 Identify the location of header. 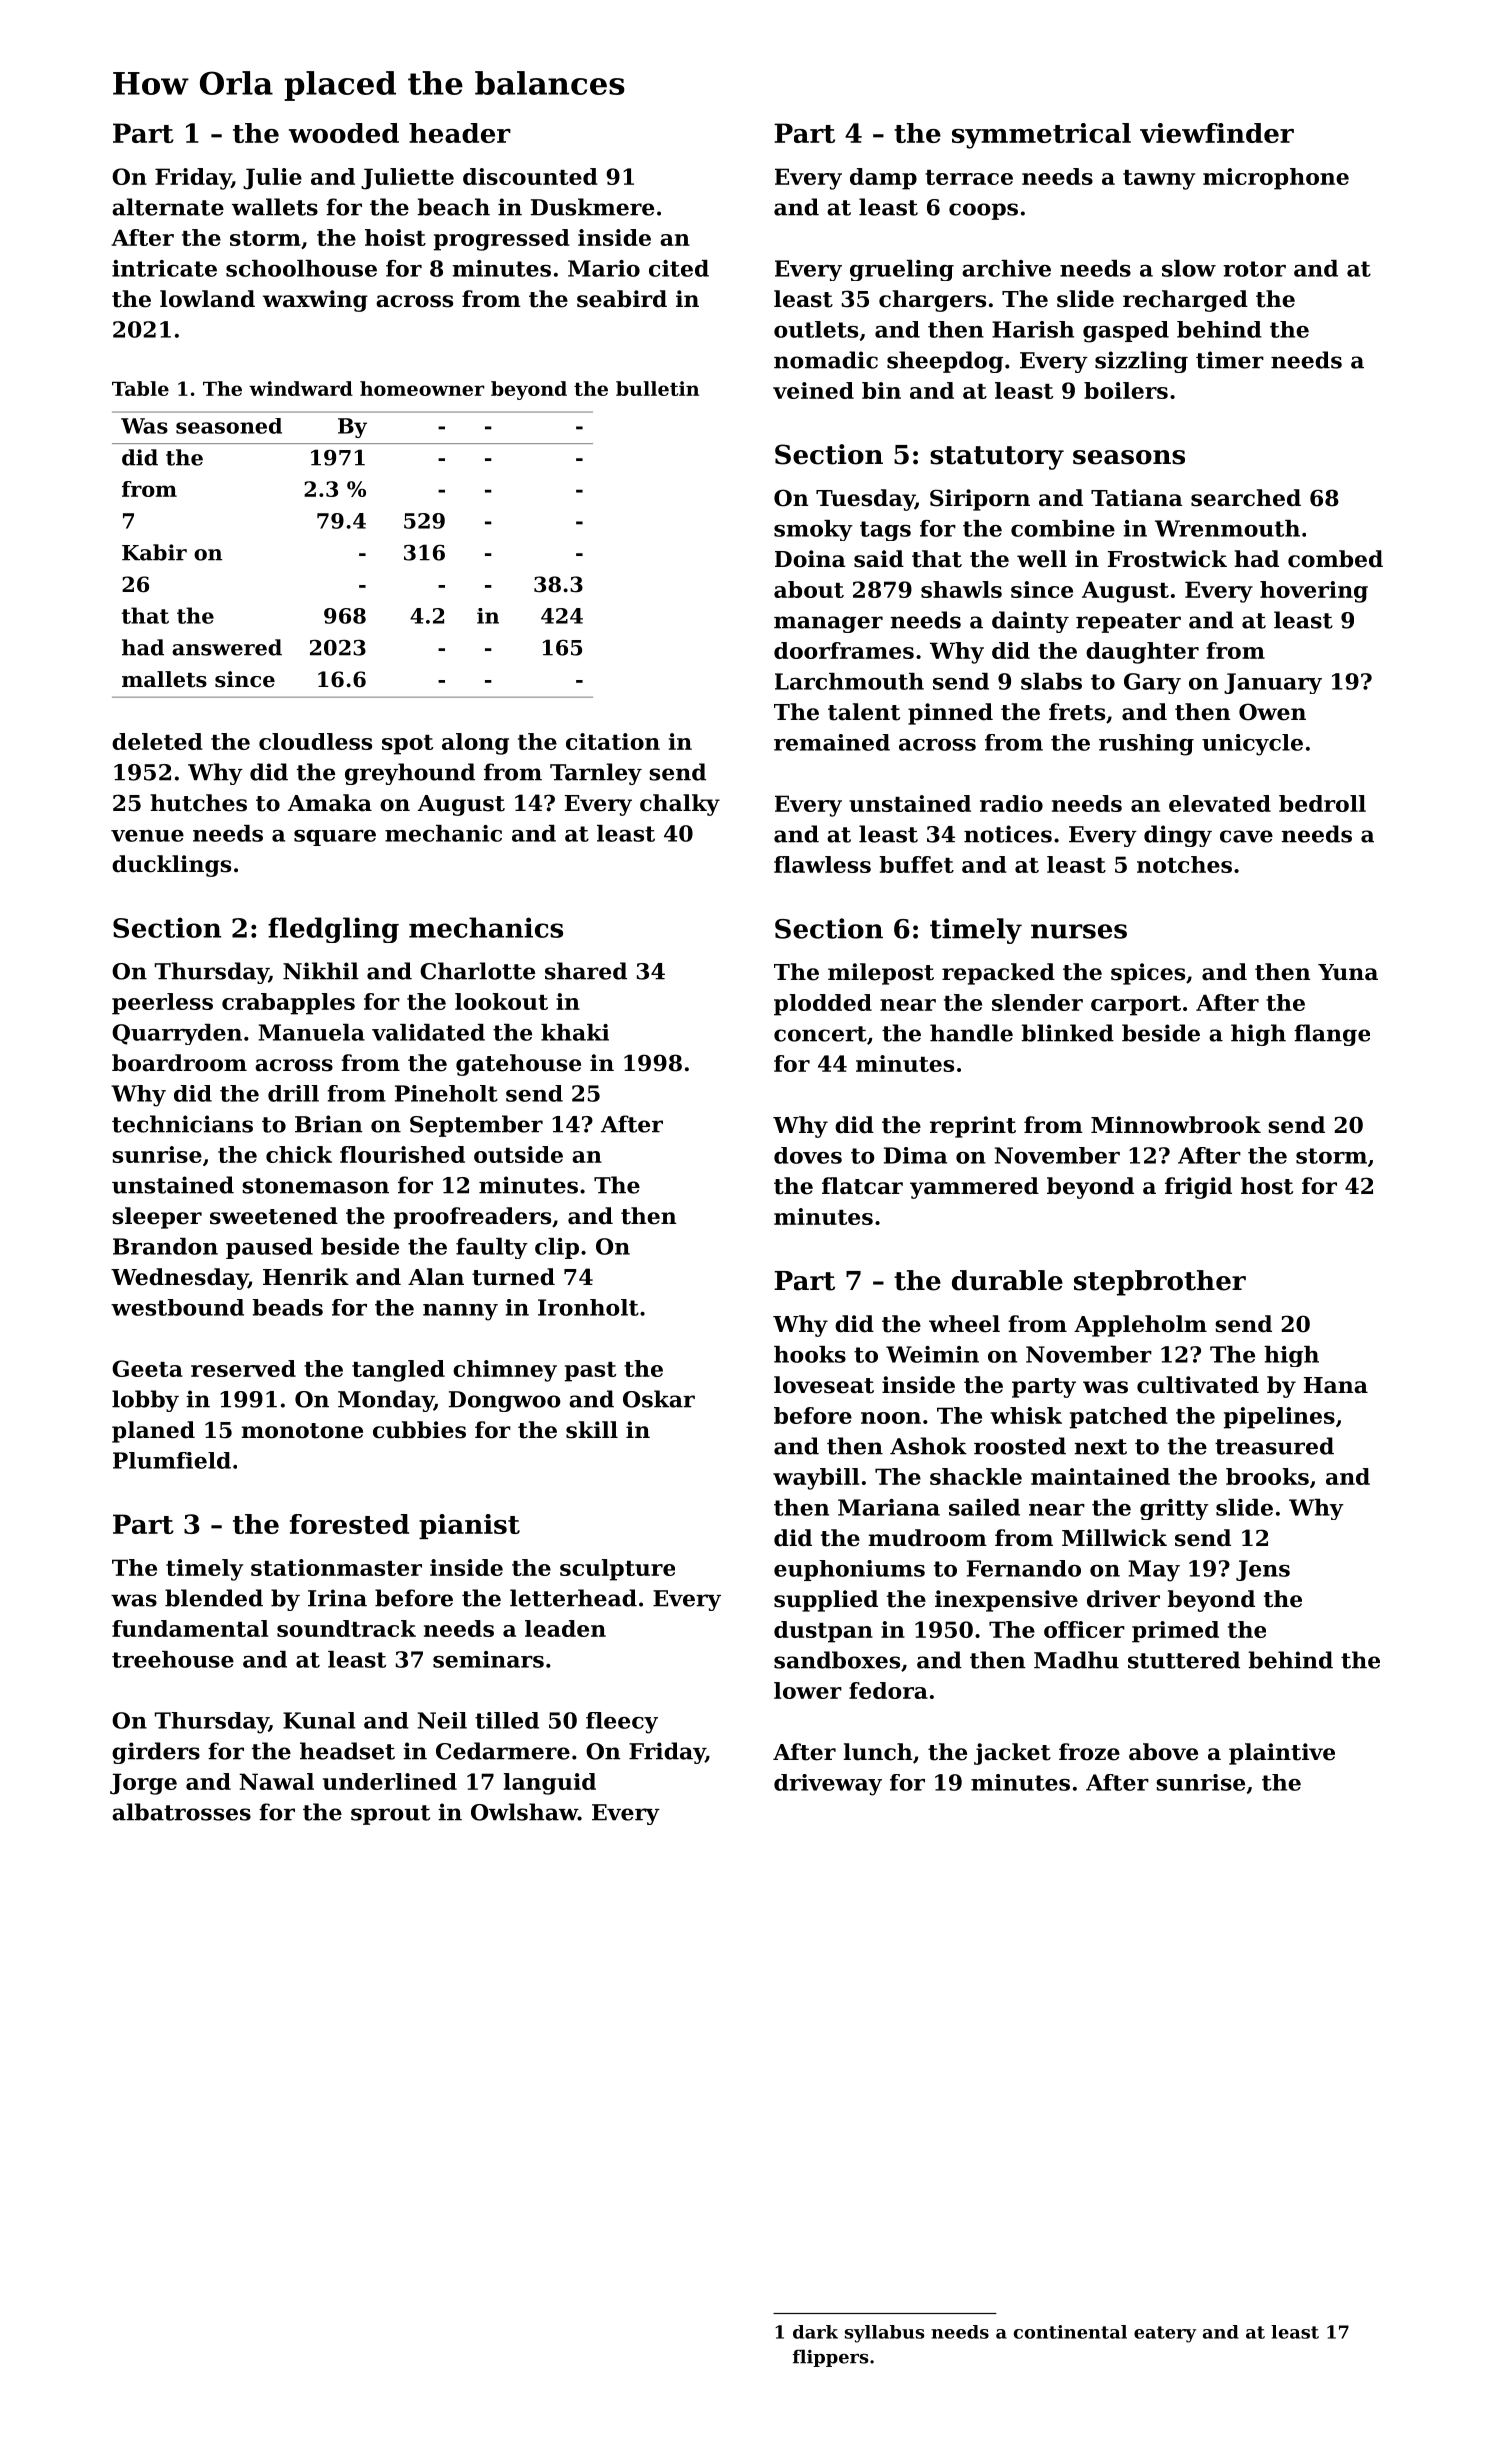
(460, 133).
